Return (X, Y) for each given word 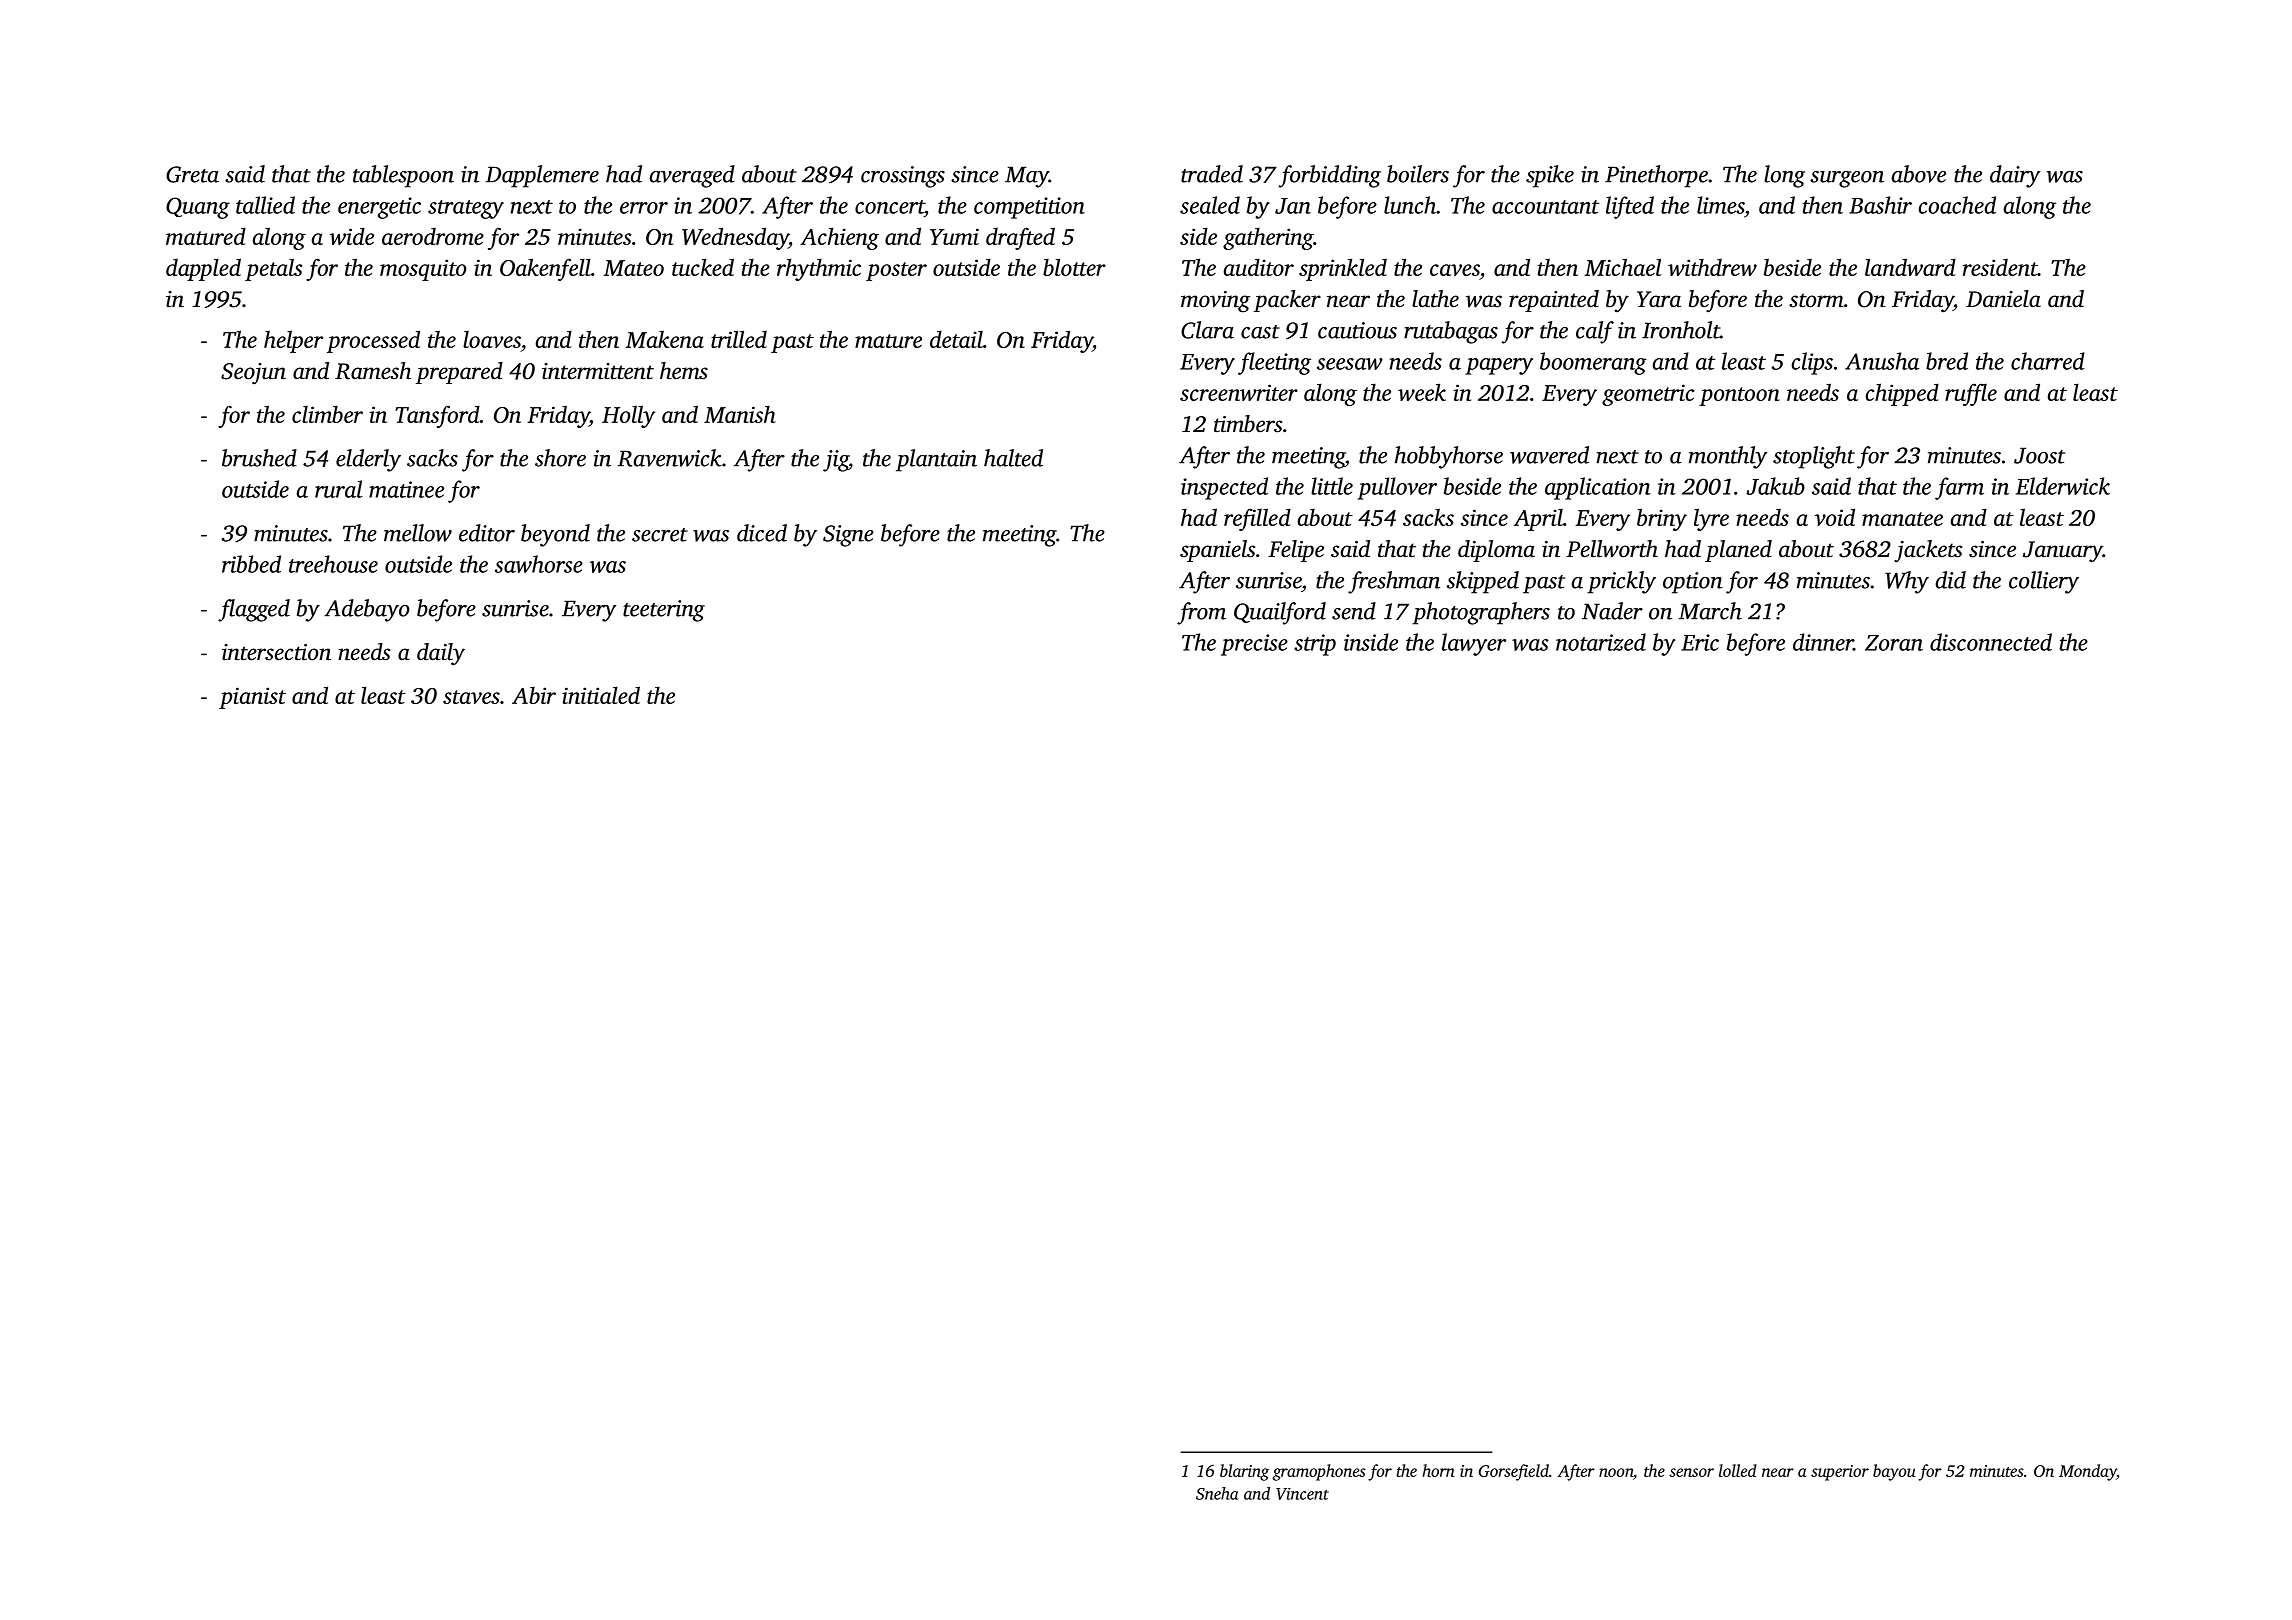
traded (1212, 174)
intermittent (598, 371)
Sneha (1217, 1493)
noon (1616, 1472)
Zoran (1894, 643)
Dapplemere (542, 176)
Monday (2088, 1472)
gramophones (1319, 1472)
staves (471, 697)
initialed (601, 695)
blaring (1244, 1472)
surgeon (1847, 179)
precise (1254, 645)
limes (1720, 205)
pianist (252, 698)
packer (1287, 301)
